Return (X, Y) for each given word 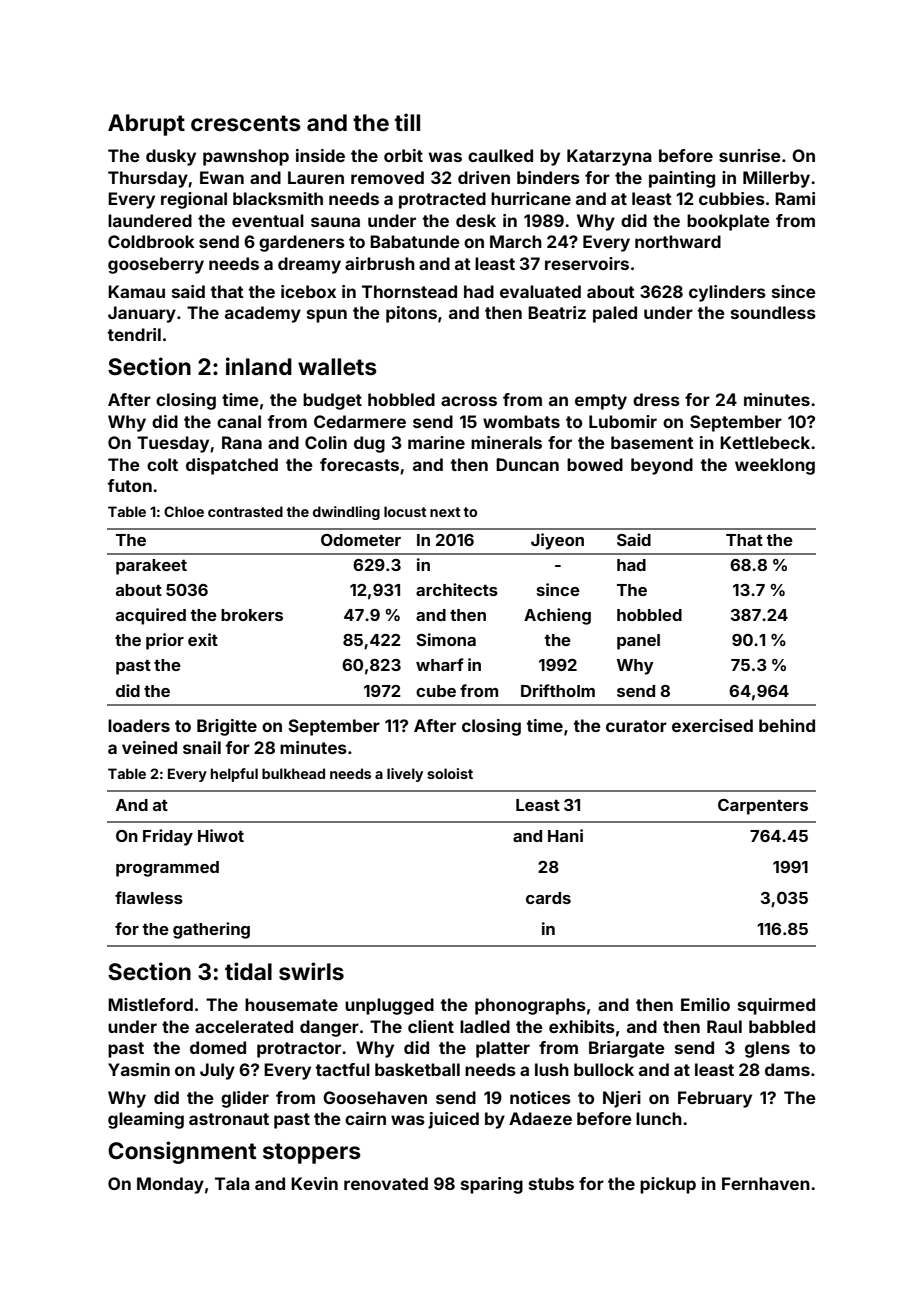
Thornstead (409, 291)
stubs (551, 1183)
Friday (168, 837)
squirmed (776, 1006)
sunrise (750, 155)
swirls (311, 971)
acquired (151, 616)
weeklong (775, 466)
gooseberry (156, 265)
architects (457, 589)
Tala (232, 1183)
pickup (668, 1185)
